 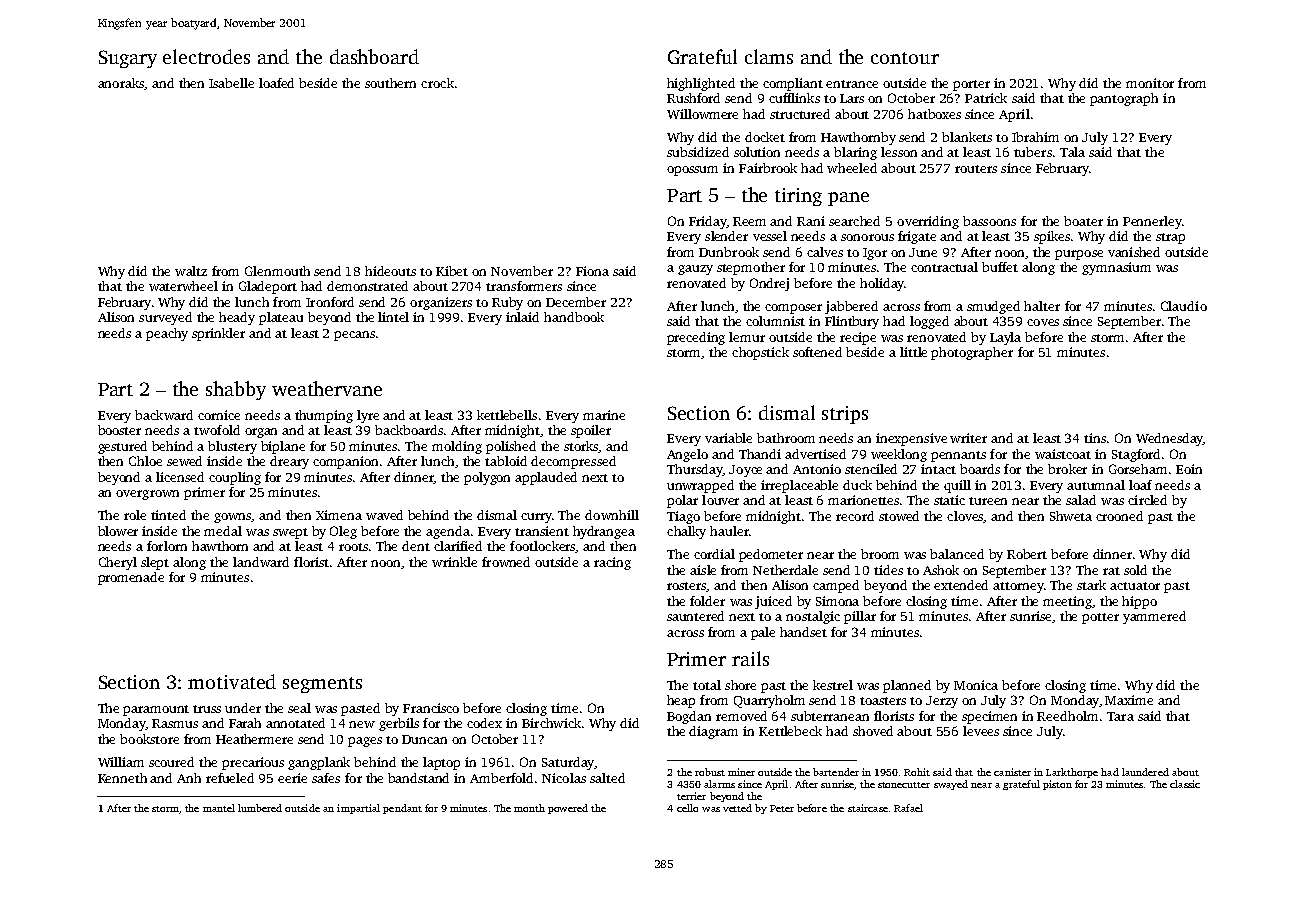 I want to click on pane, so click(x=848, y=199).
